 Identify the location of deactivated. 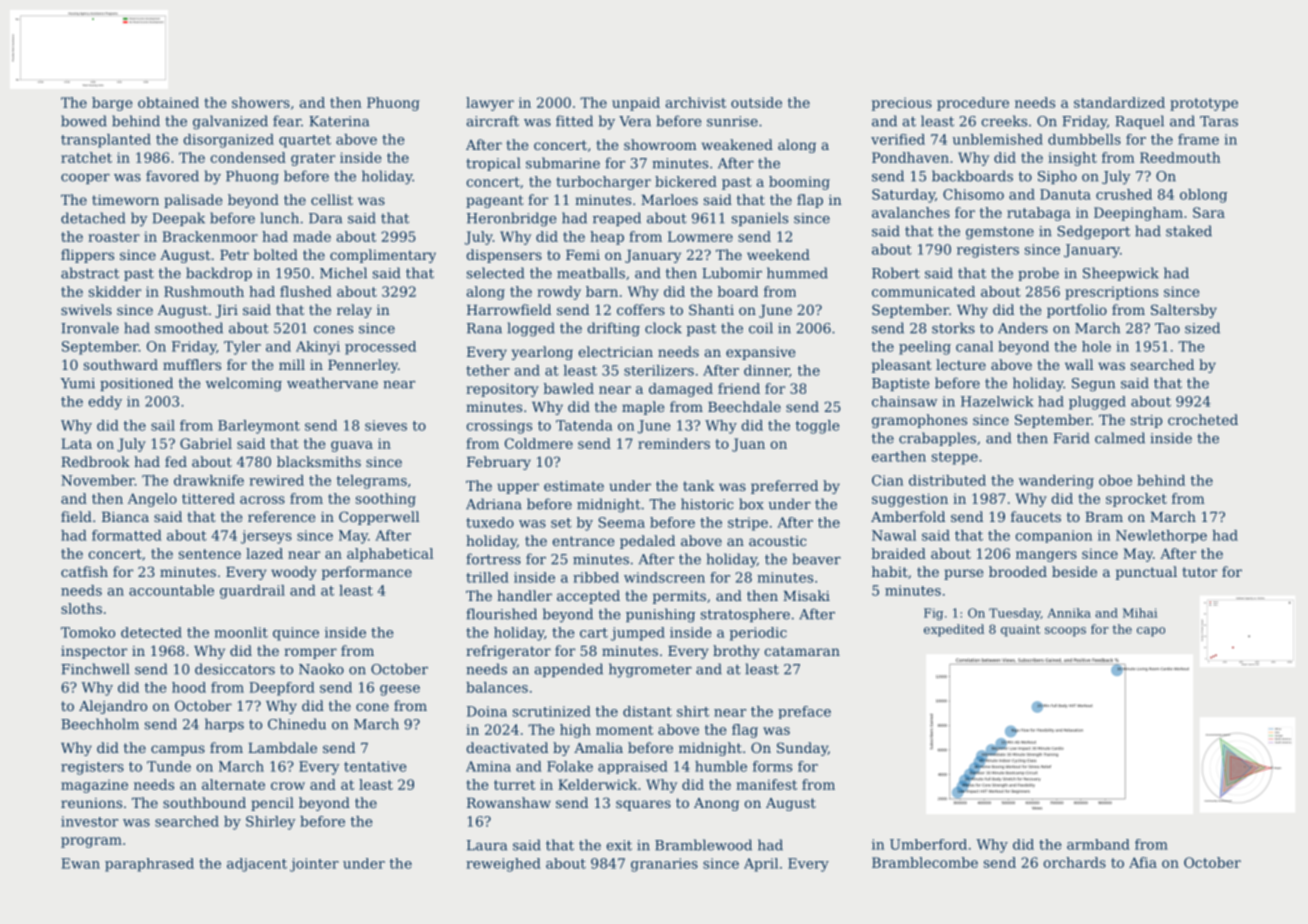
(507, 747).
